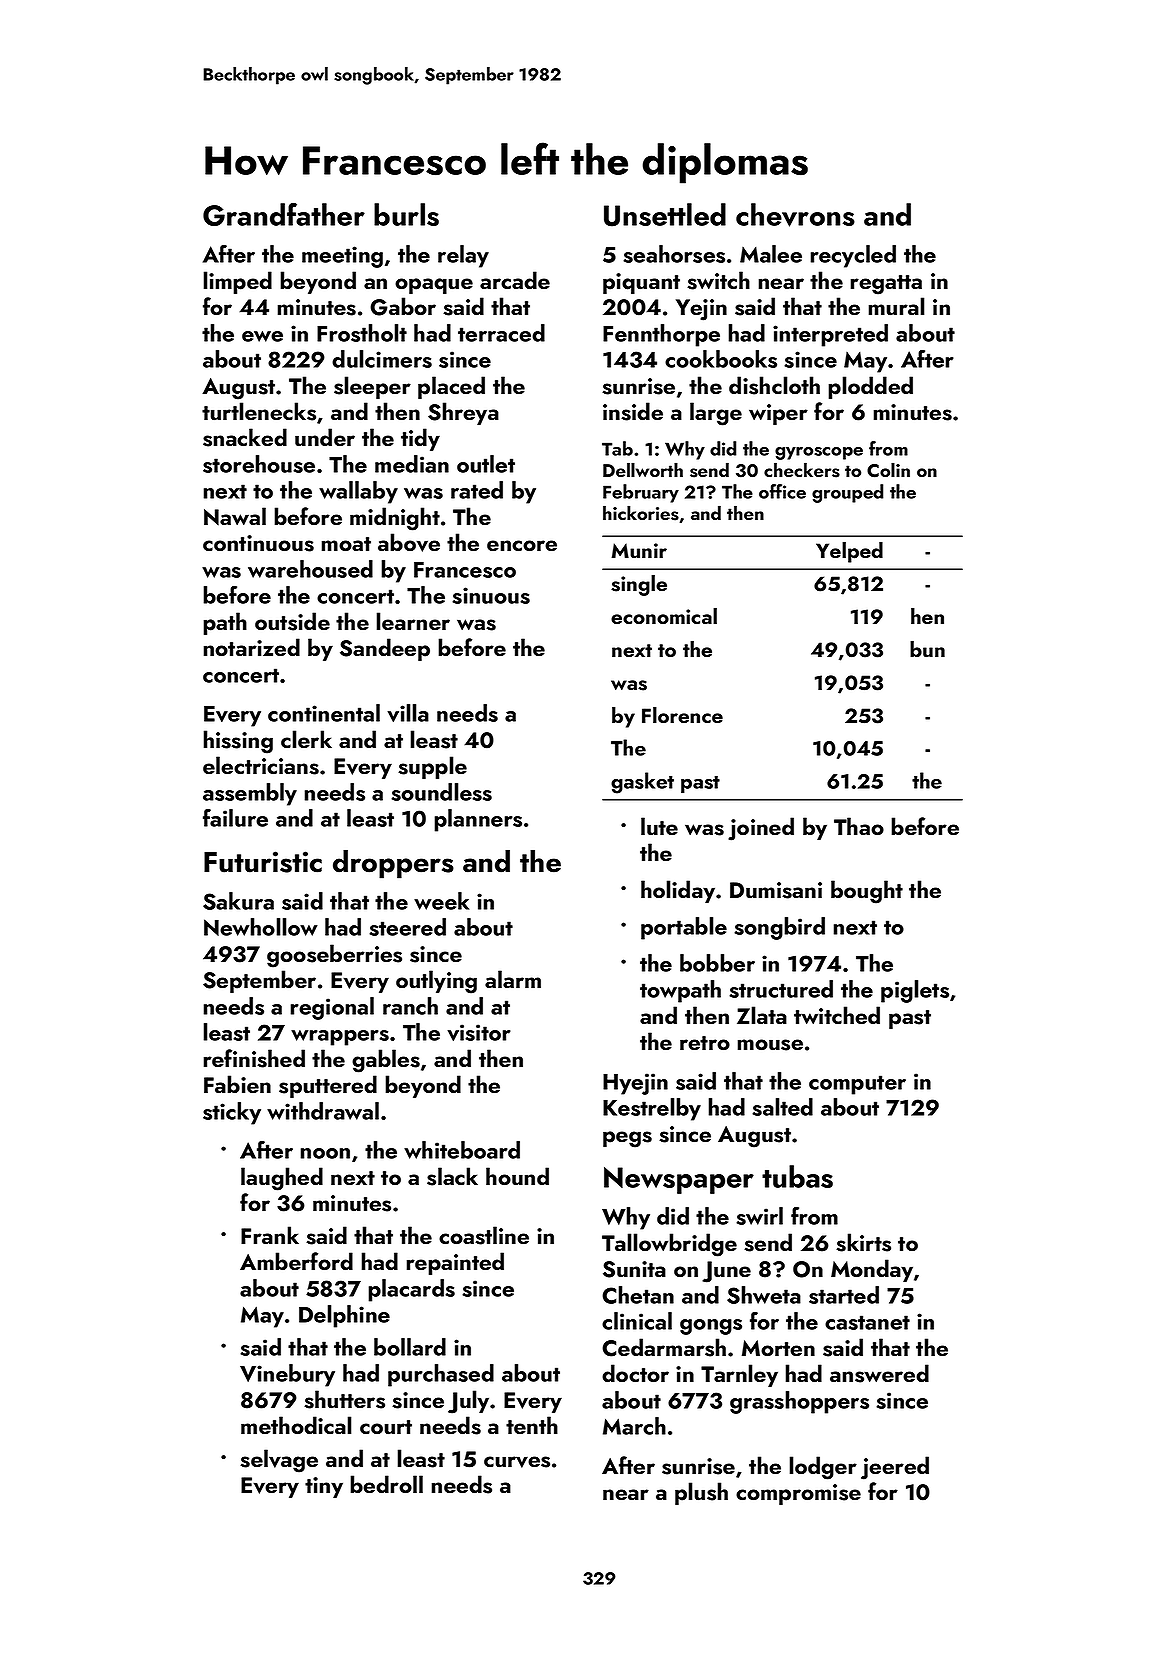  I want to click on wiper, so click(778, 414).
